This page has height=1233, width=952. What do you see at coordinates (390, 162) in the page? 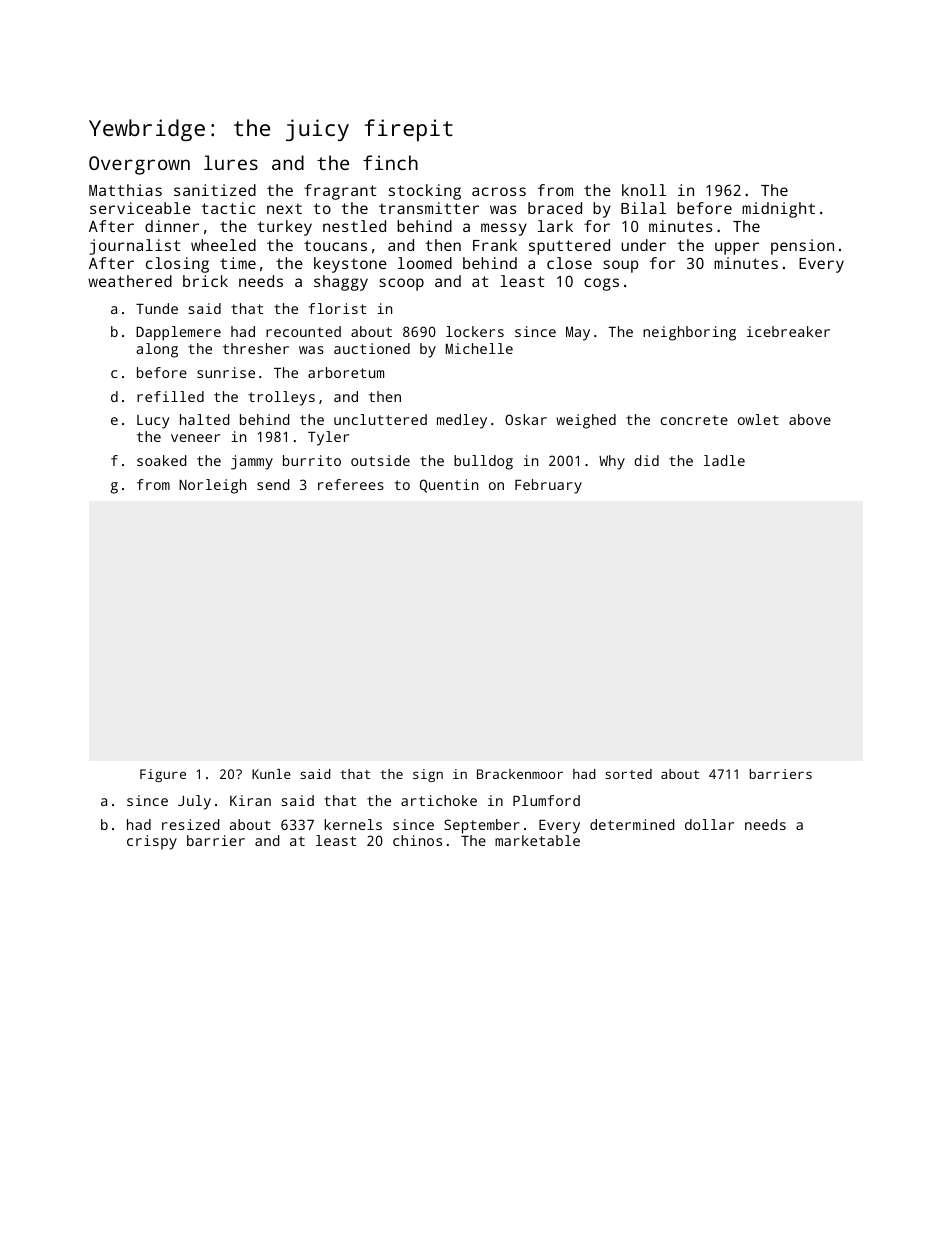
I see `finch` at bounding box center [390, 162].
